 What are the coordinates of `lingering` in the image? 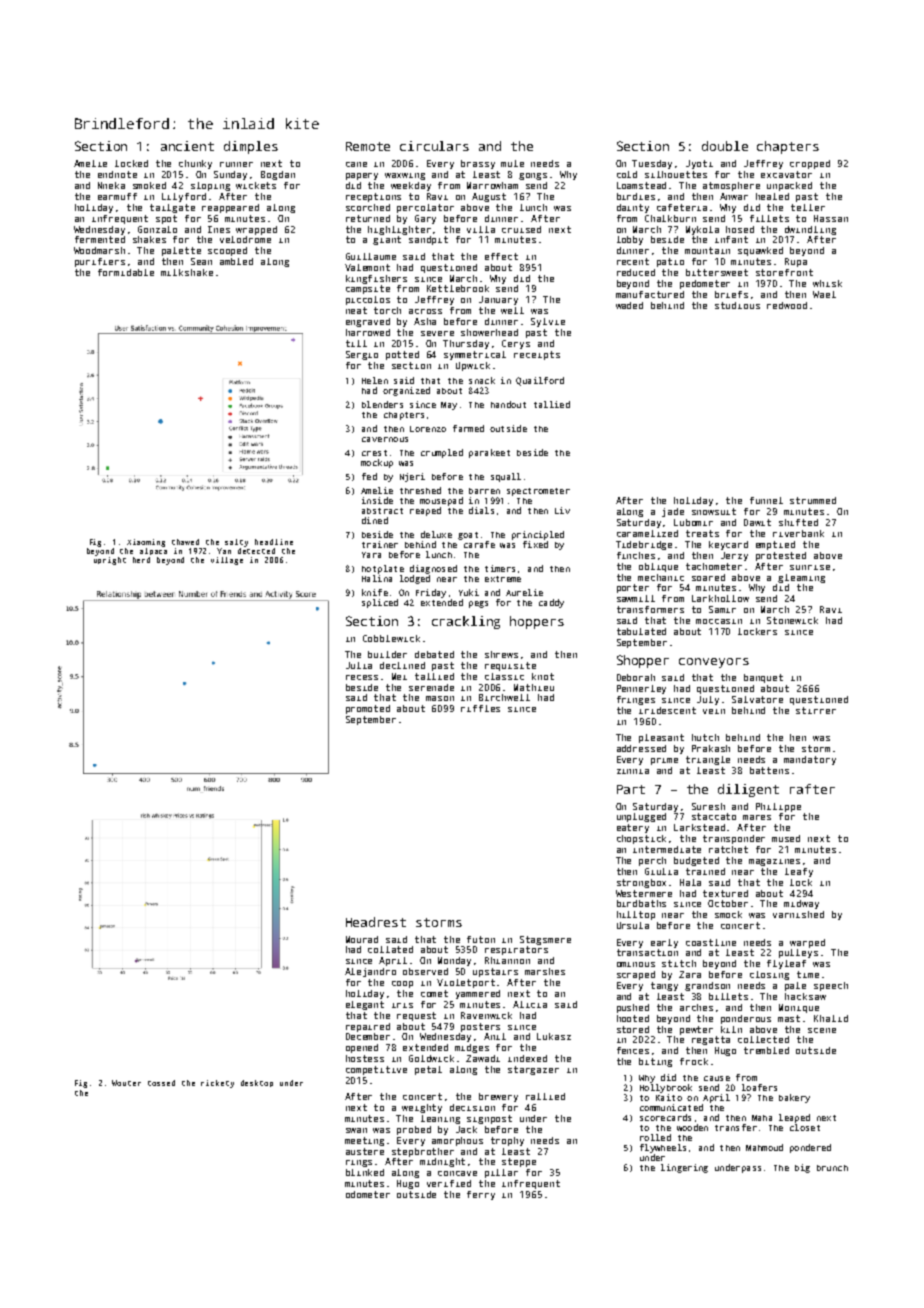 It's located at (684, 1168).
